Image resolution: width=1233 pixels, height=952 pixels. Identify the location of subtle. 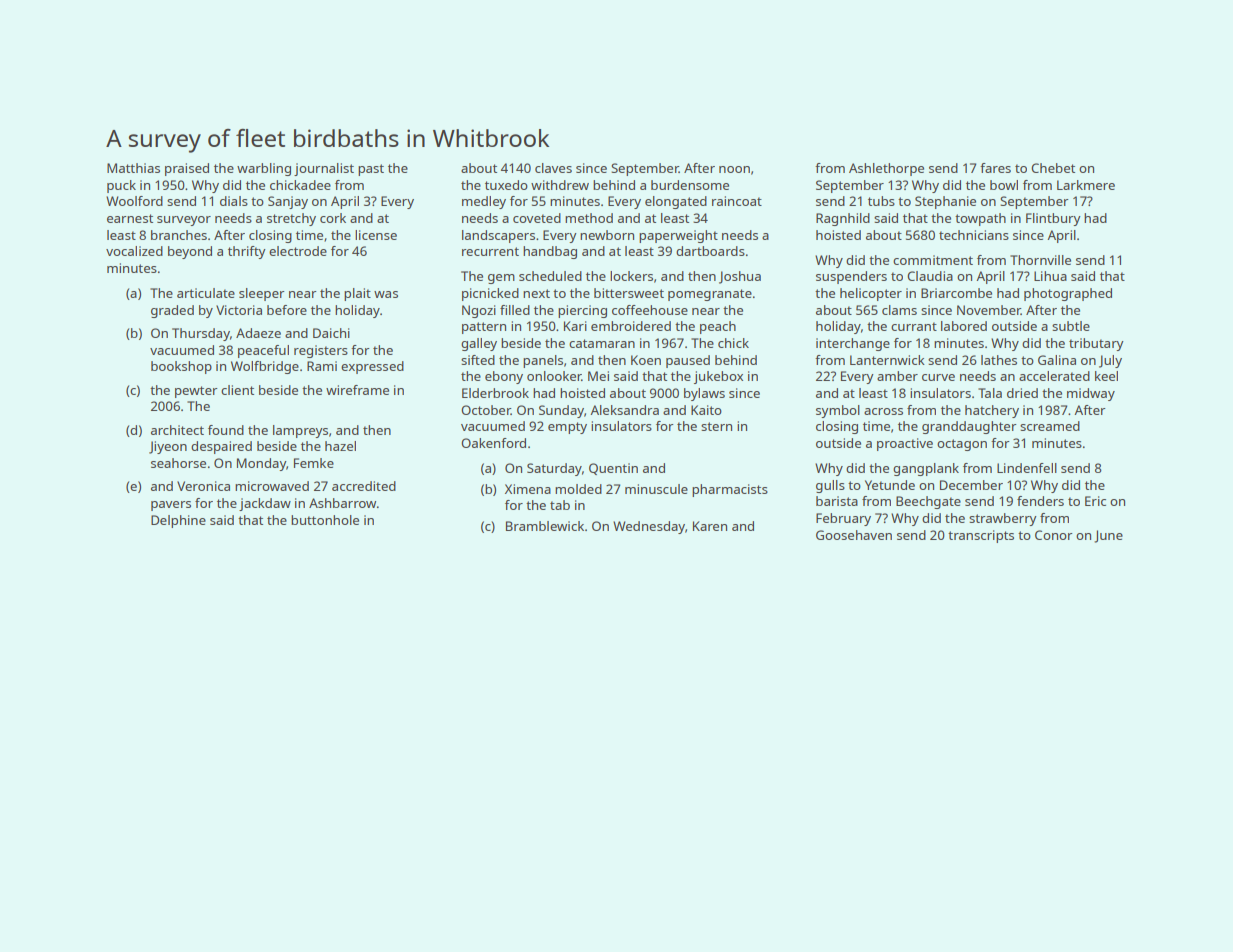
(1071, 326).
